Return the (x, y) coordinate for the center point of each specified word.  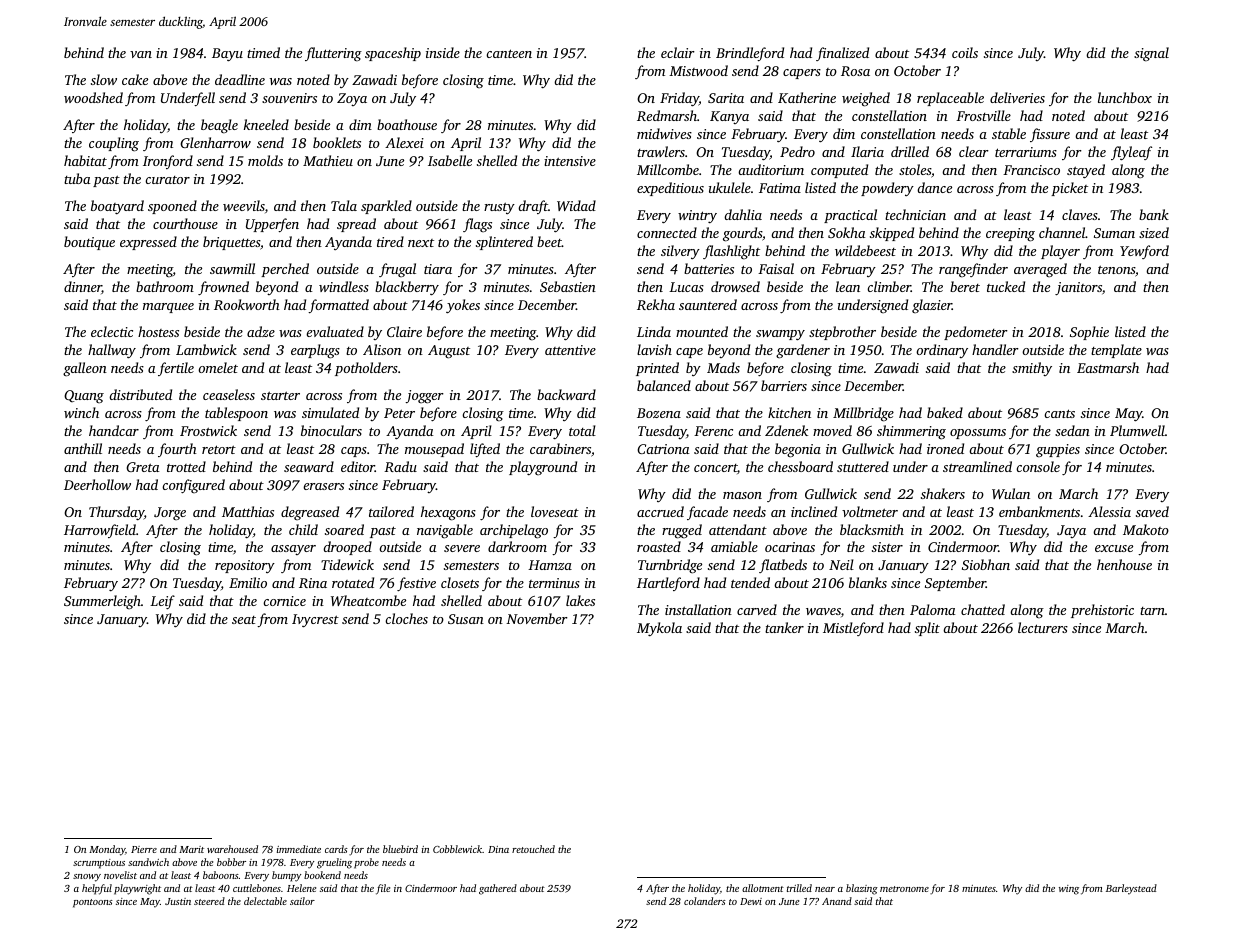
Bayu (227, 55)
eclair (678, 52)
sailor (302, 901)
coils (965, 52)
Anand (837, 901)
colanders (705, 901)
